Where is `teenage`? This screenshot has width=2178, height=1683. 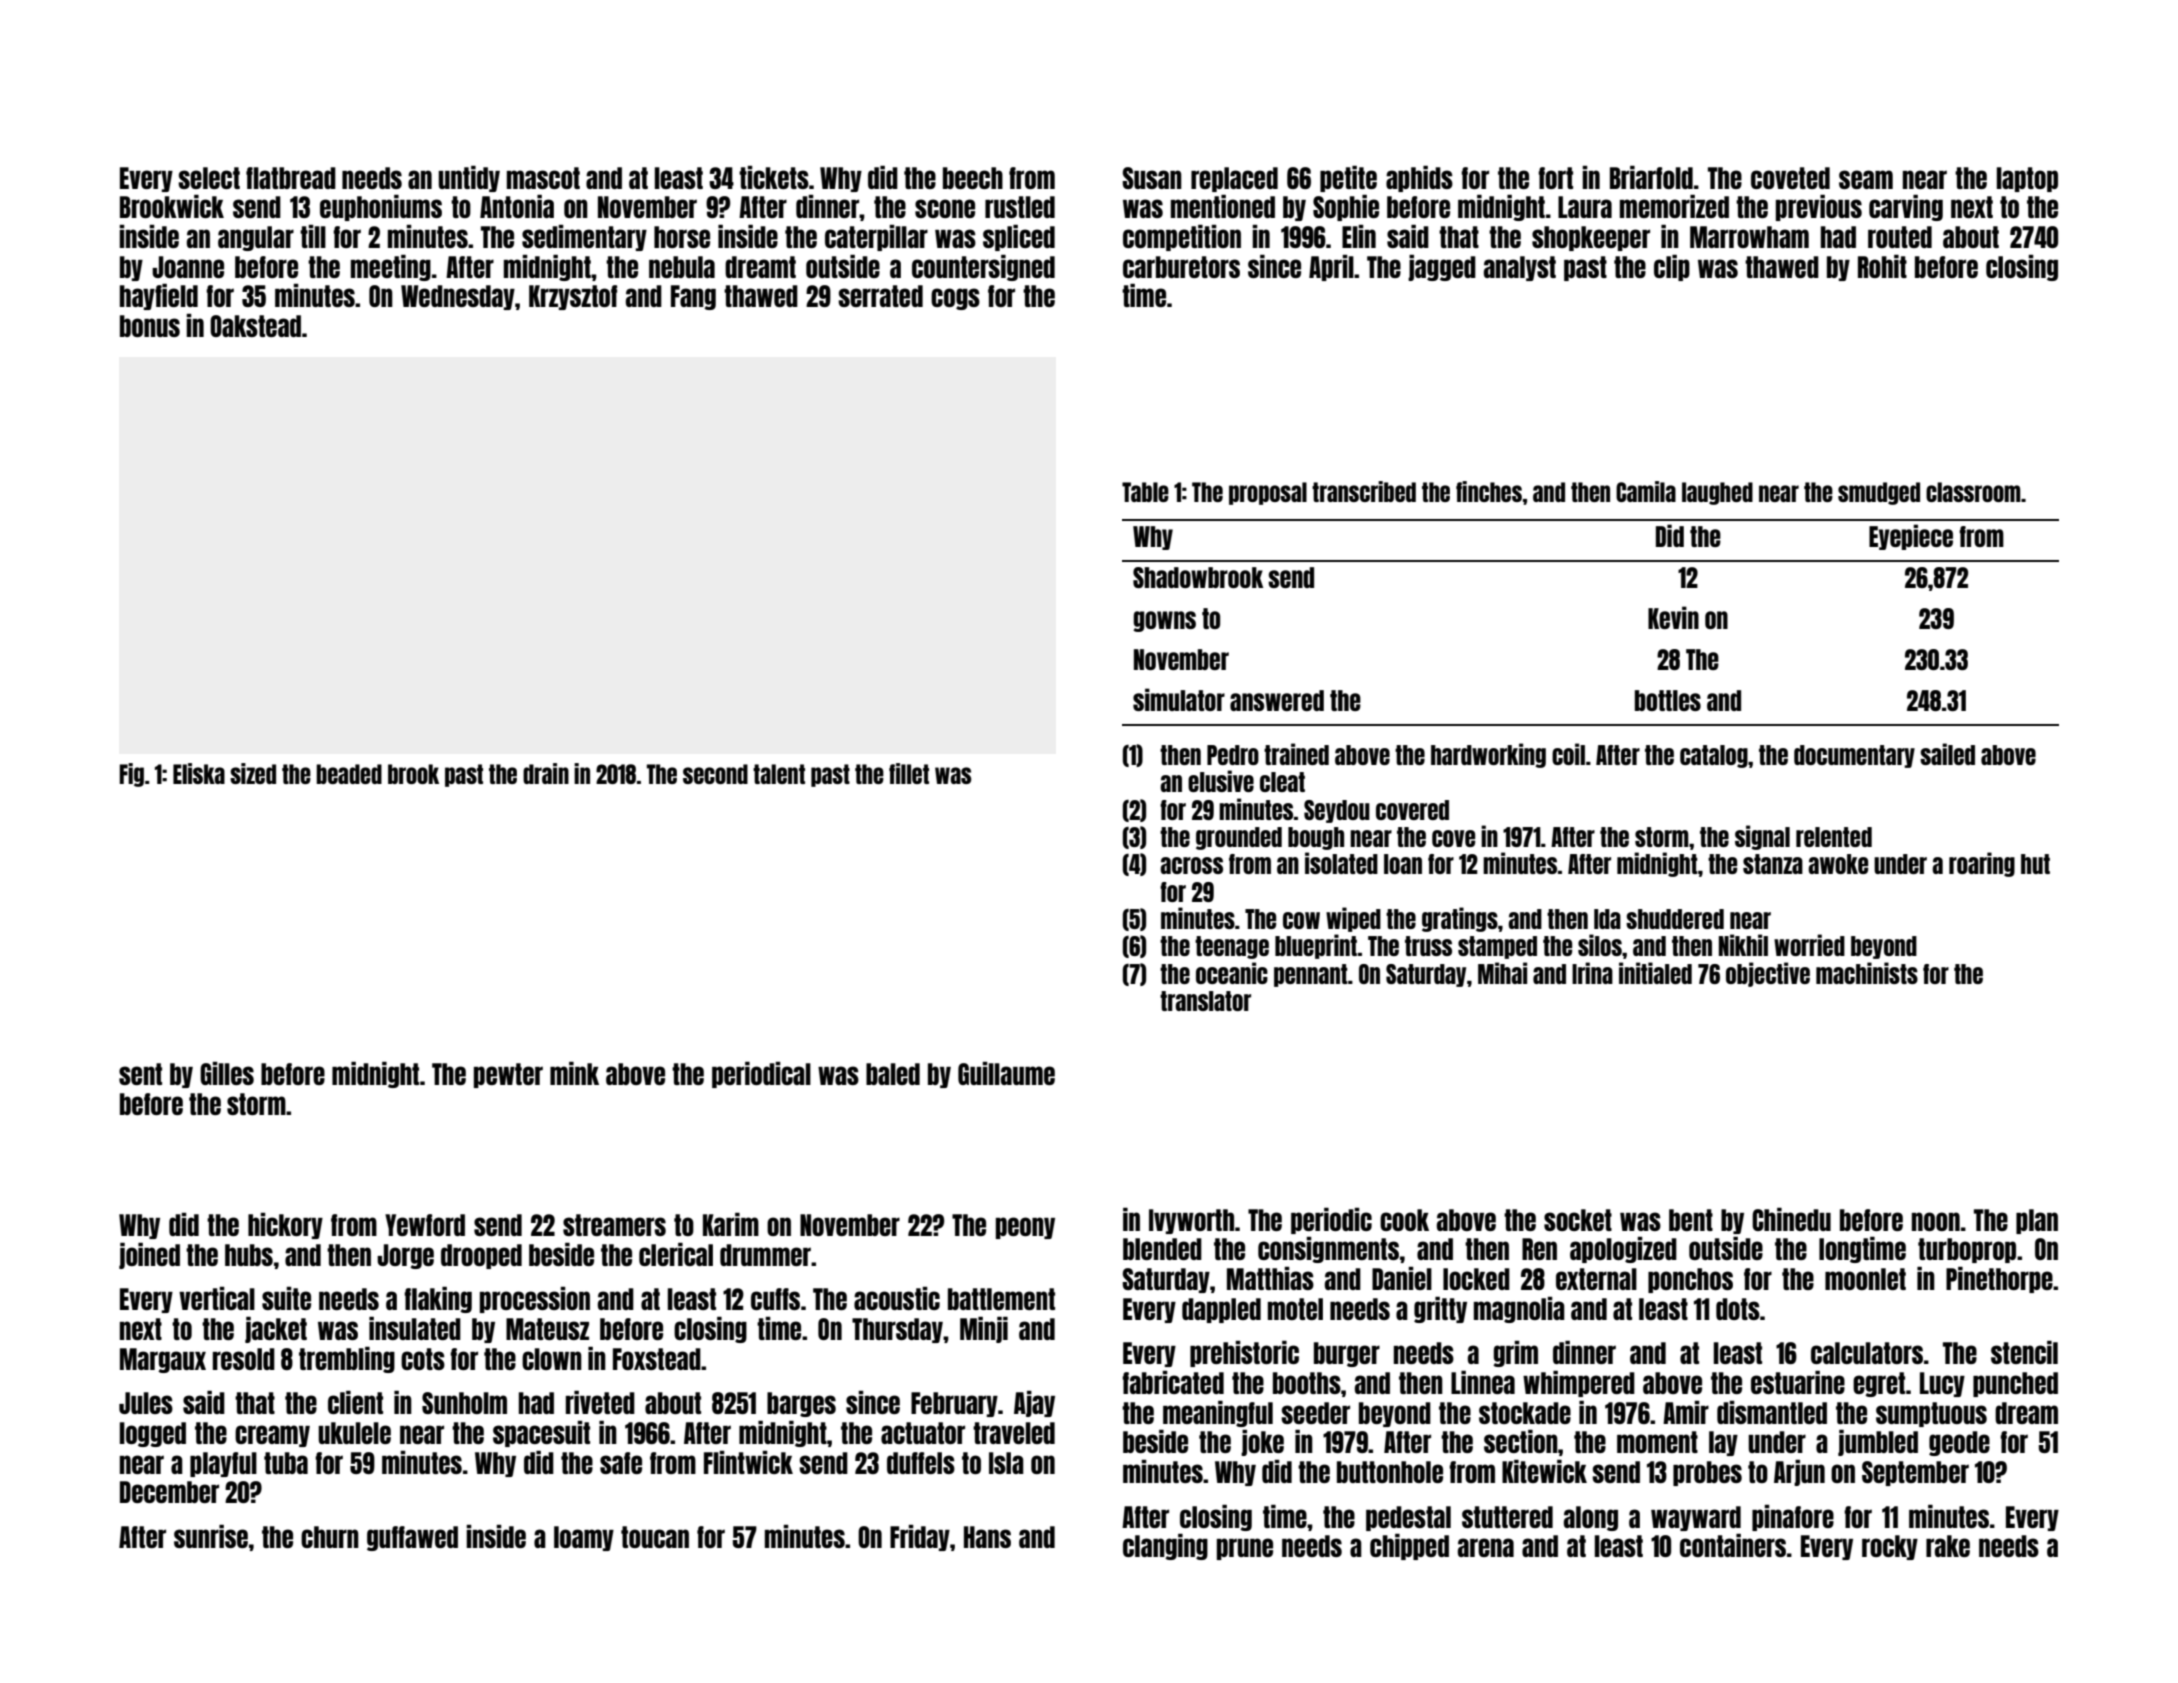 teenage is located at coordinates (1232, 947).
